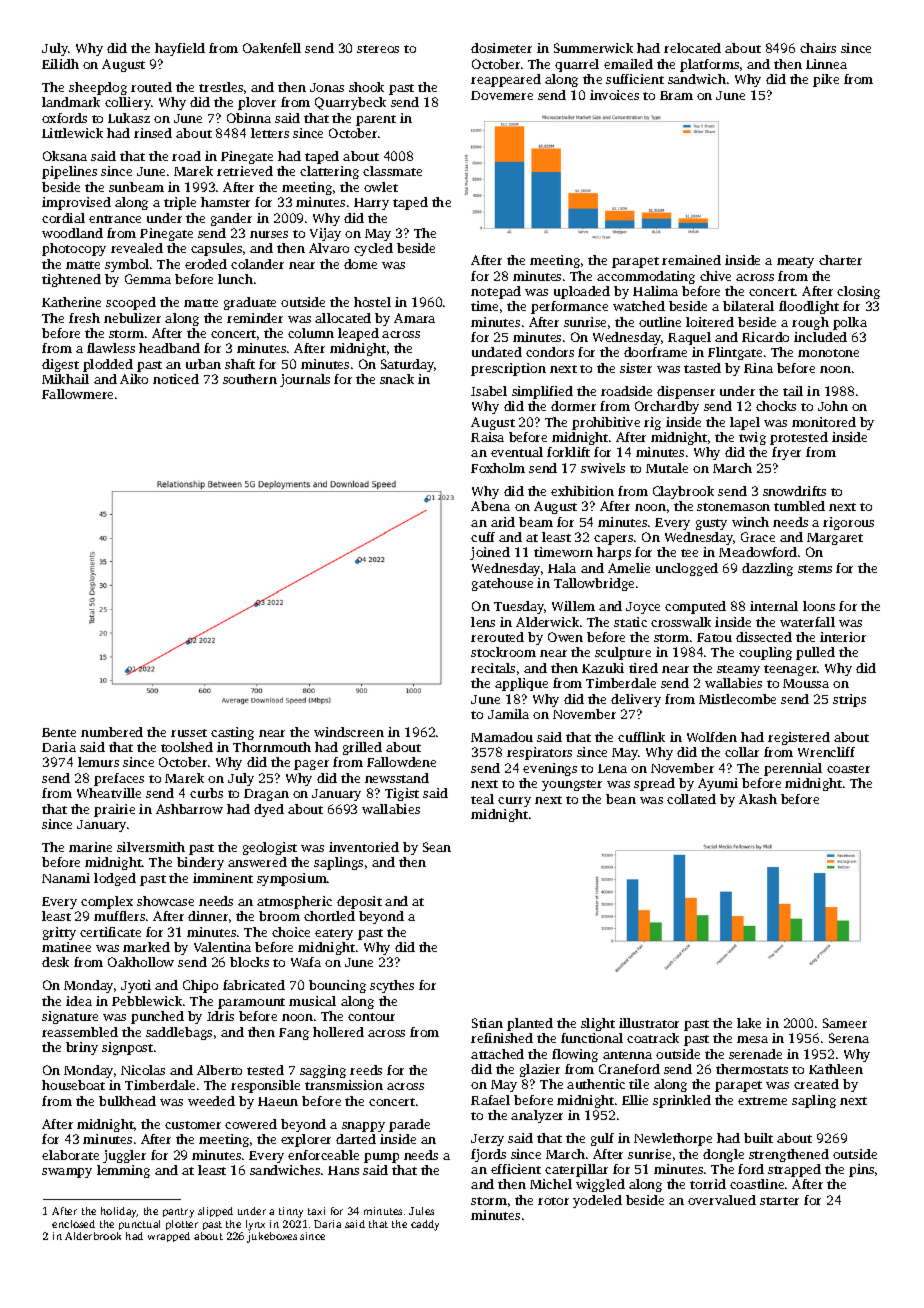  What do you see at coordinates (758, 799) in the screenshot?
I see `Akash` at bounding box center [758, 799].
